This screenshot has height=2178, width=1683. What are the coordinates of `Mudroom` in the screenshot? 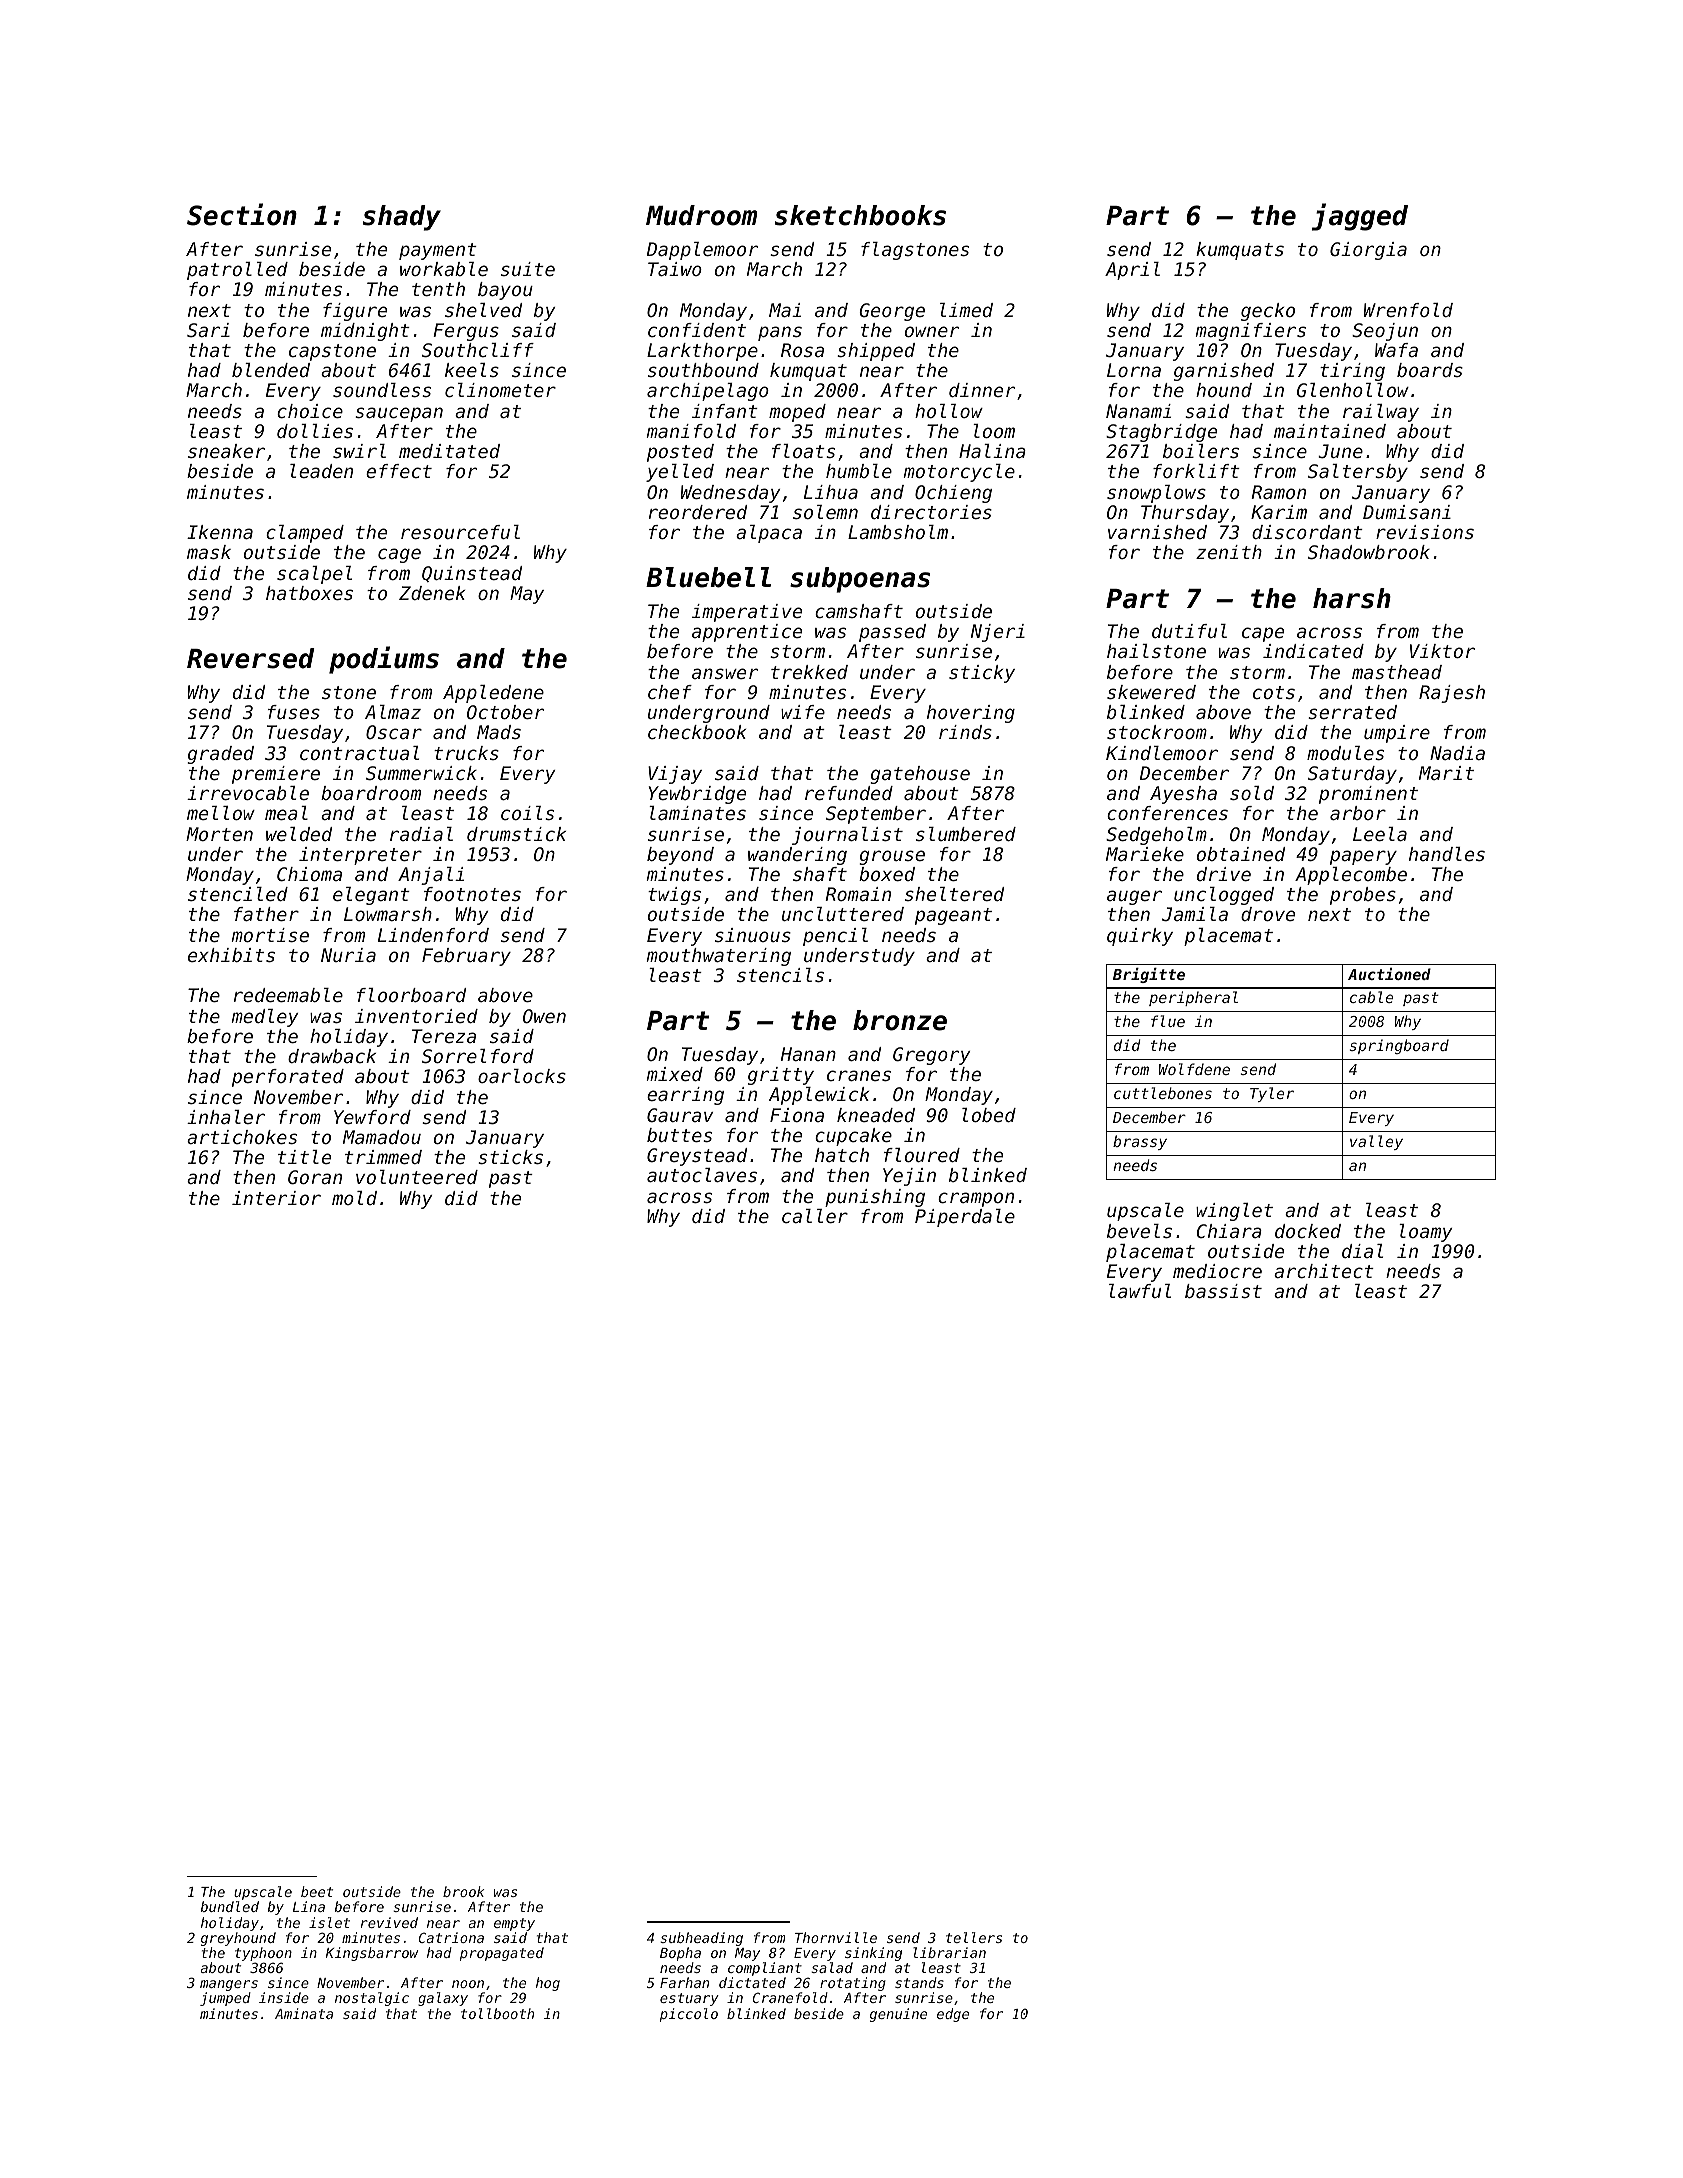 It's located at (701, 215).
